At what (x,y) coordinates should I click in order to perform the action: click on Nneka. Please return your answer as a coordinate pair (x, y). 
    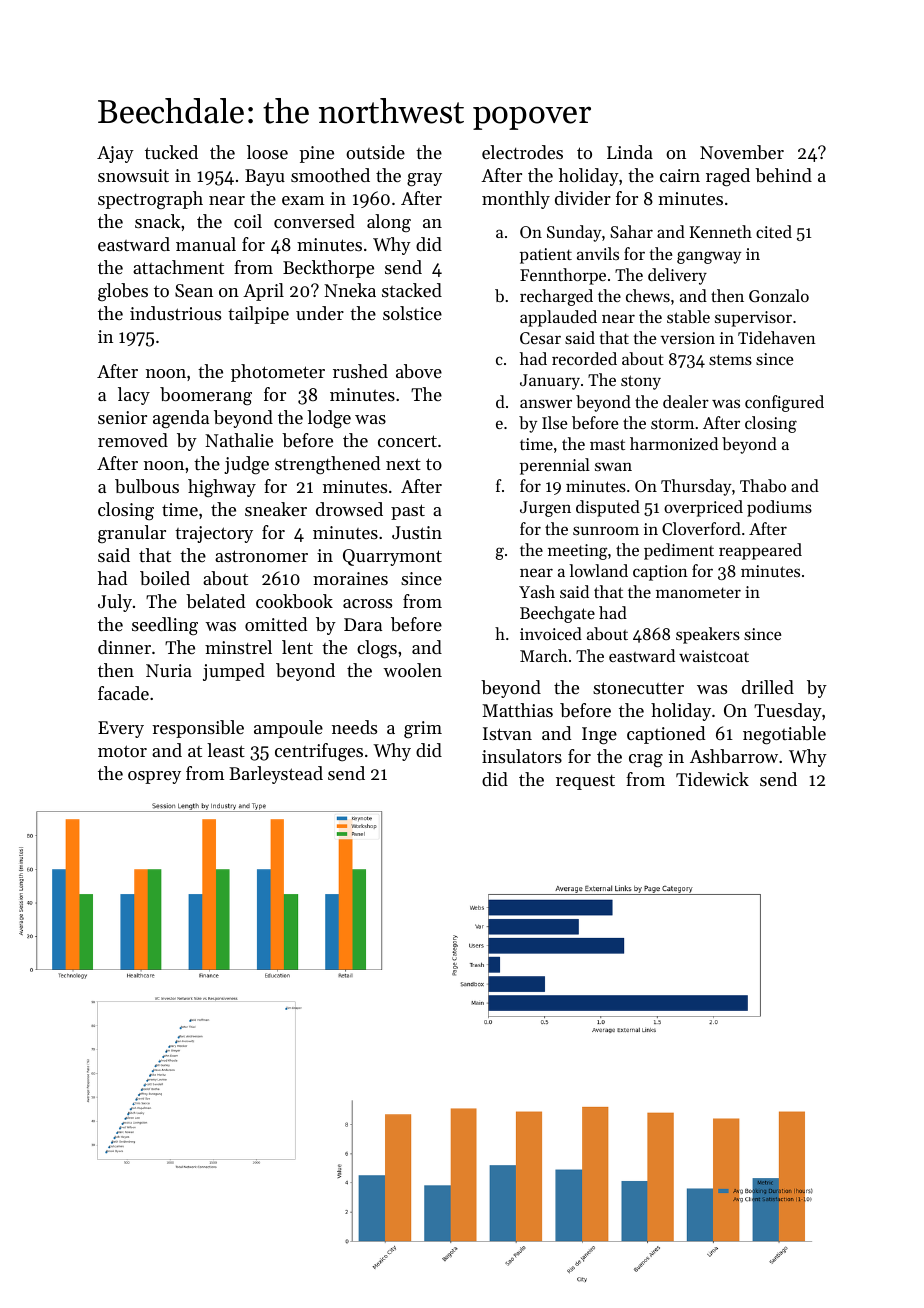
    Looking at the image, I should click on (350, 290).
